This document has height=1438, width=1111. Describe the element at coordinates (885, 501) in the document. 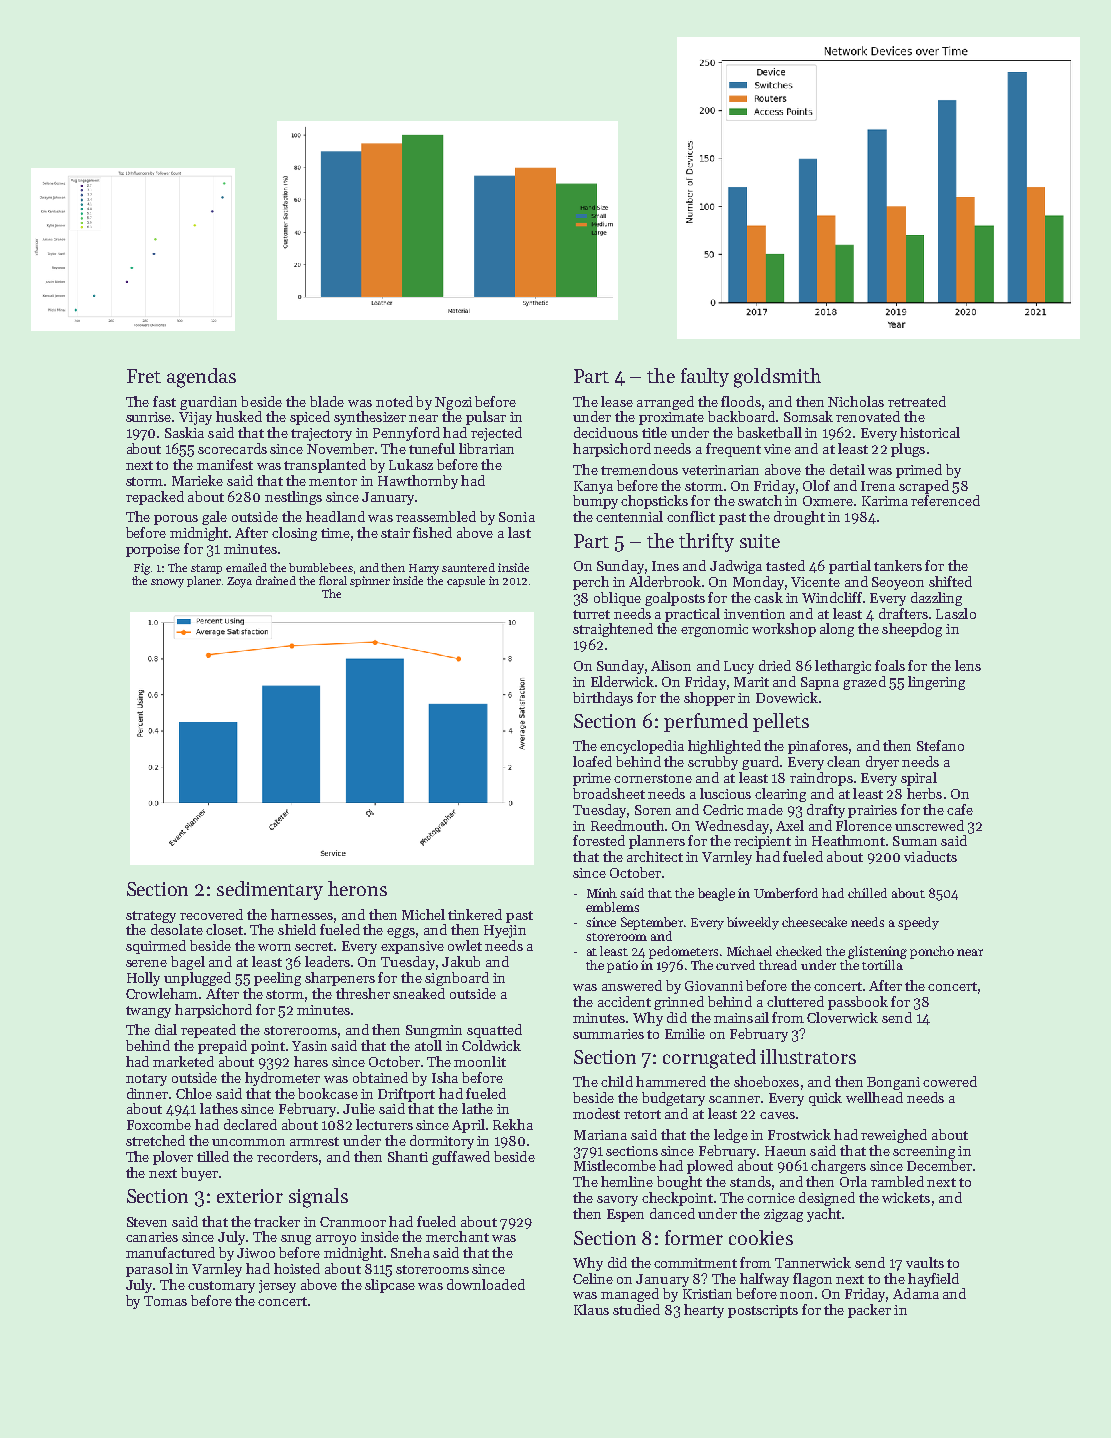

I see `Karima` at that location.
